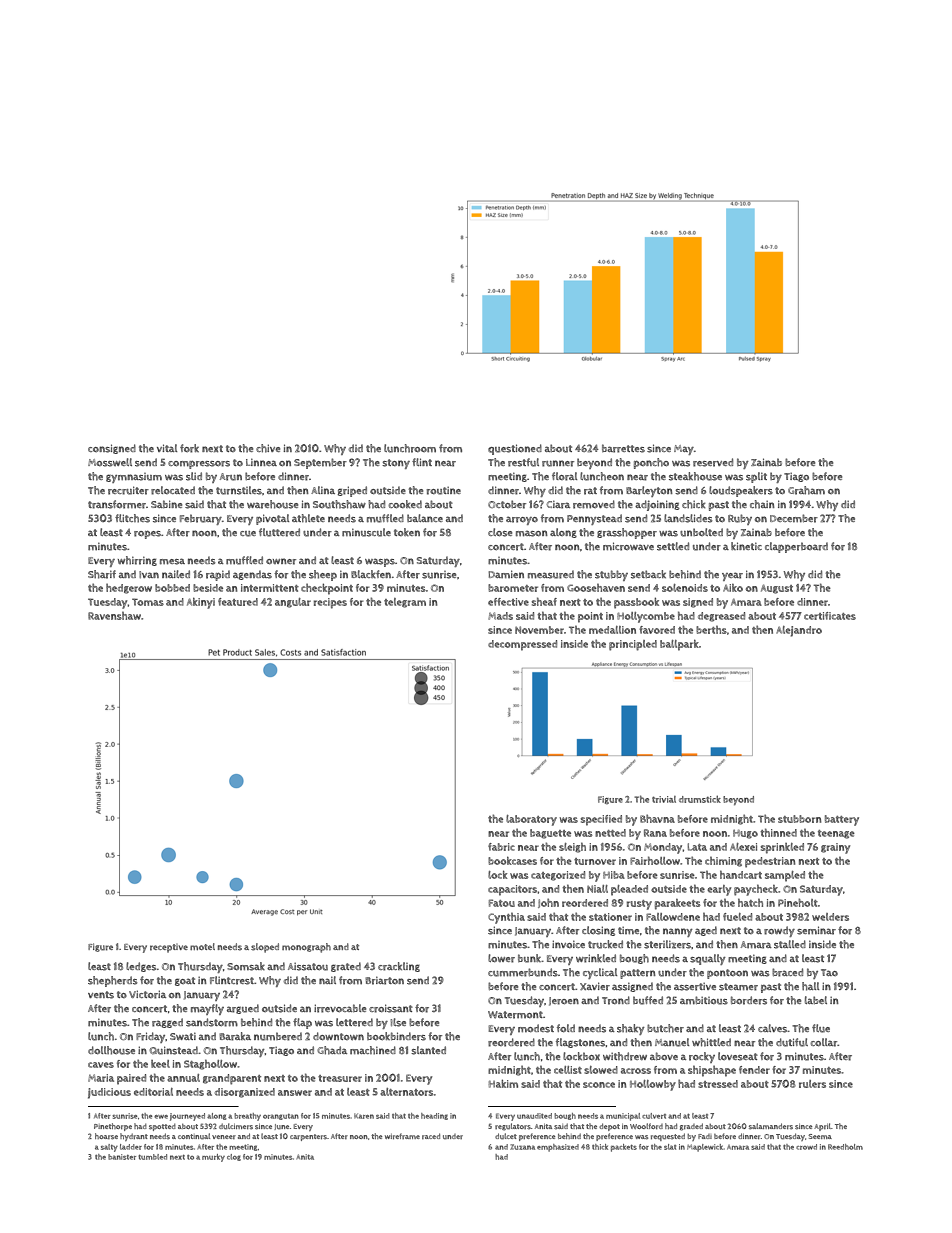 The image size is (952, 1233). Describe the element at coordinates (109, 1148) in the document. I see `salty` at that location.
